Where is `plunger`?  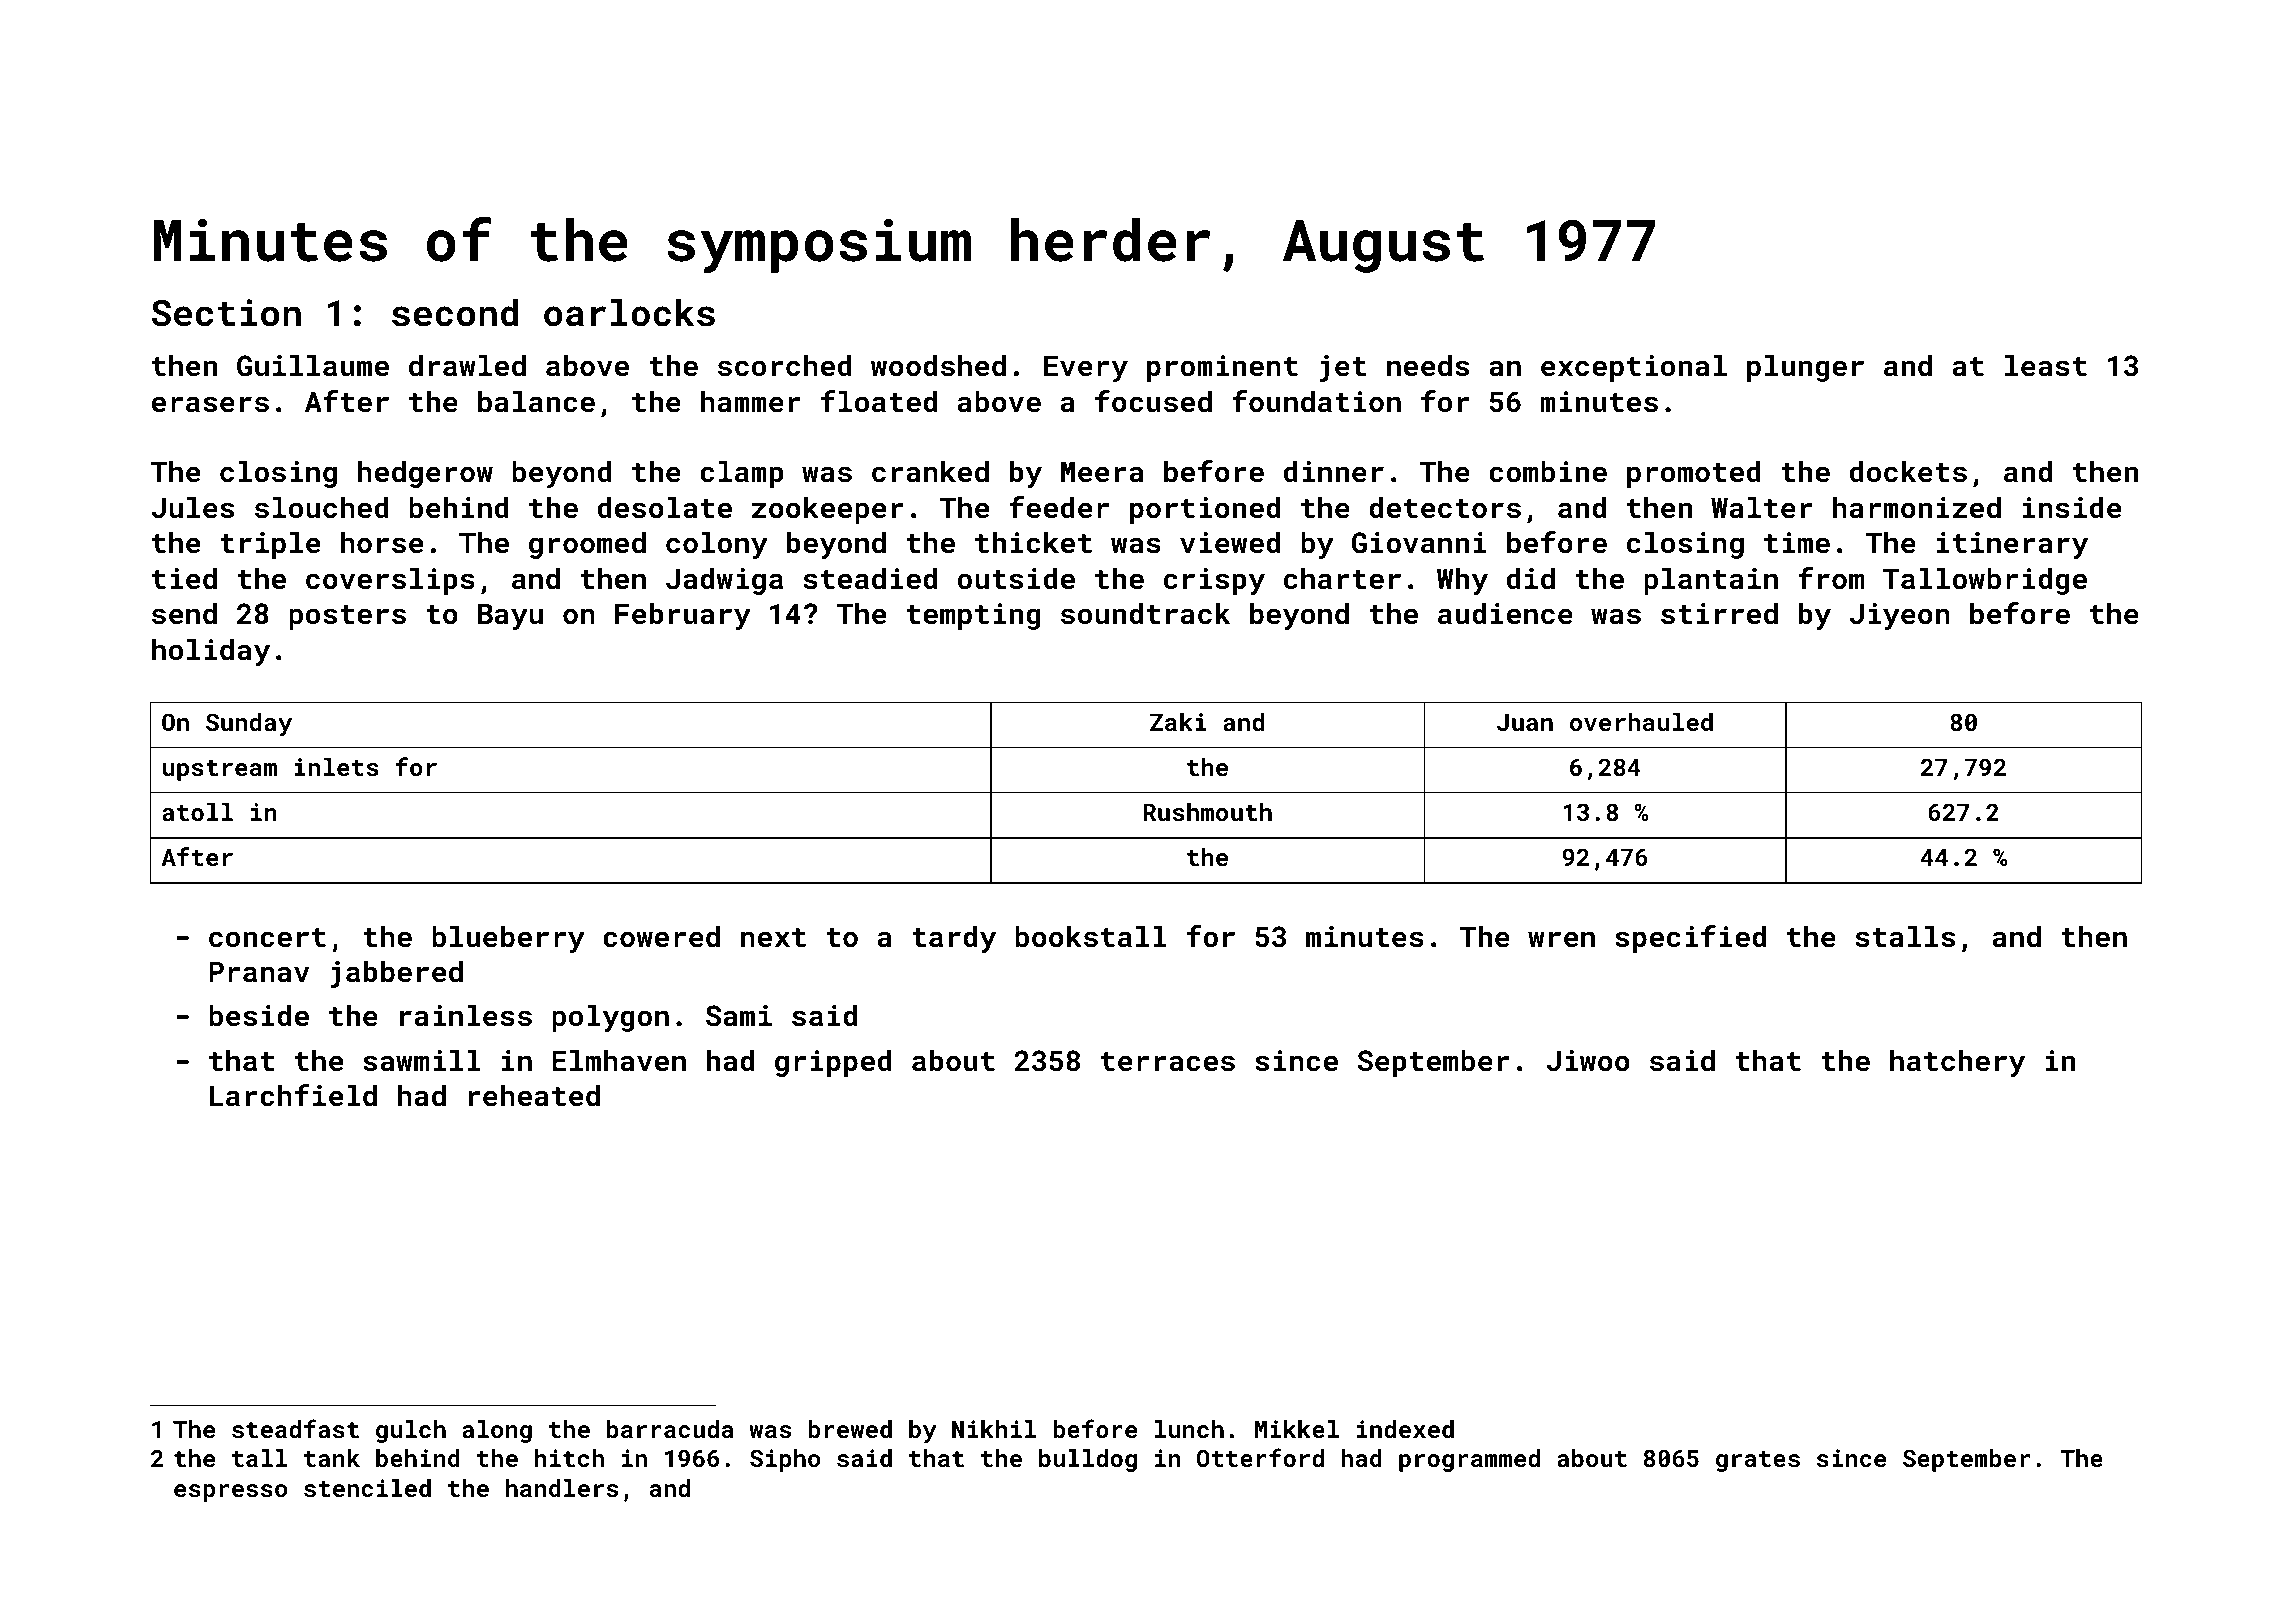 plunger is located at coordinates (1805, 368).
